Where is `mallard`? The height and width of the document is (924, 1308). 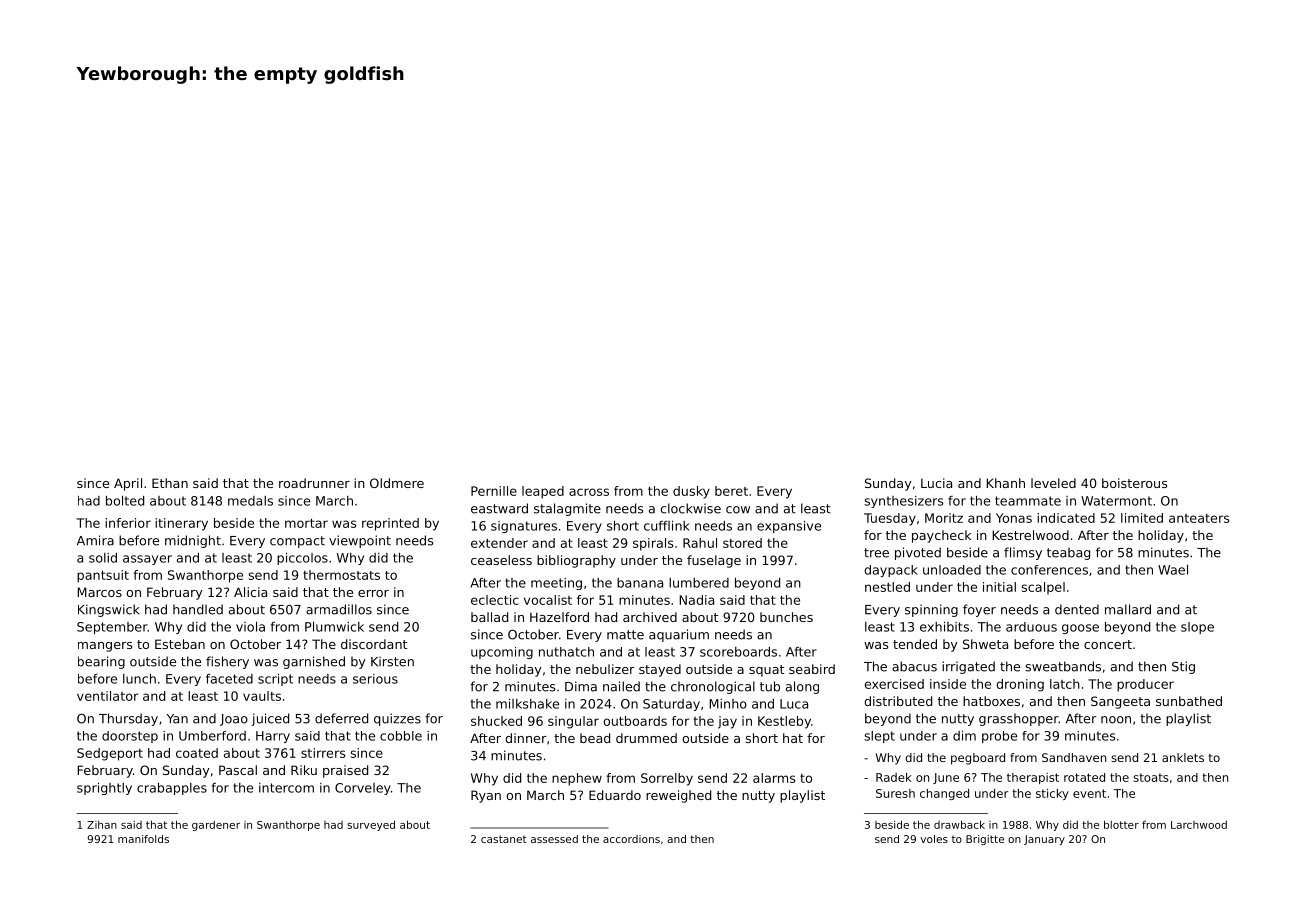 mallard is located at coordinates (1128, 609).
